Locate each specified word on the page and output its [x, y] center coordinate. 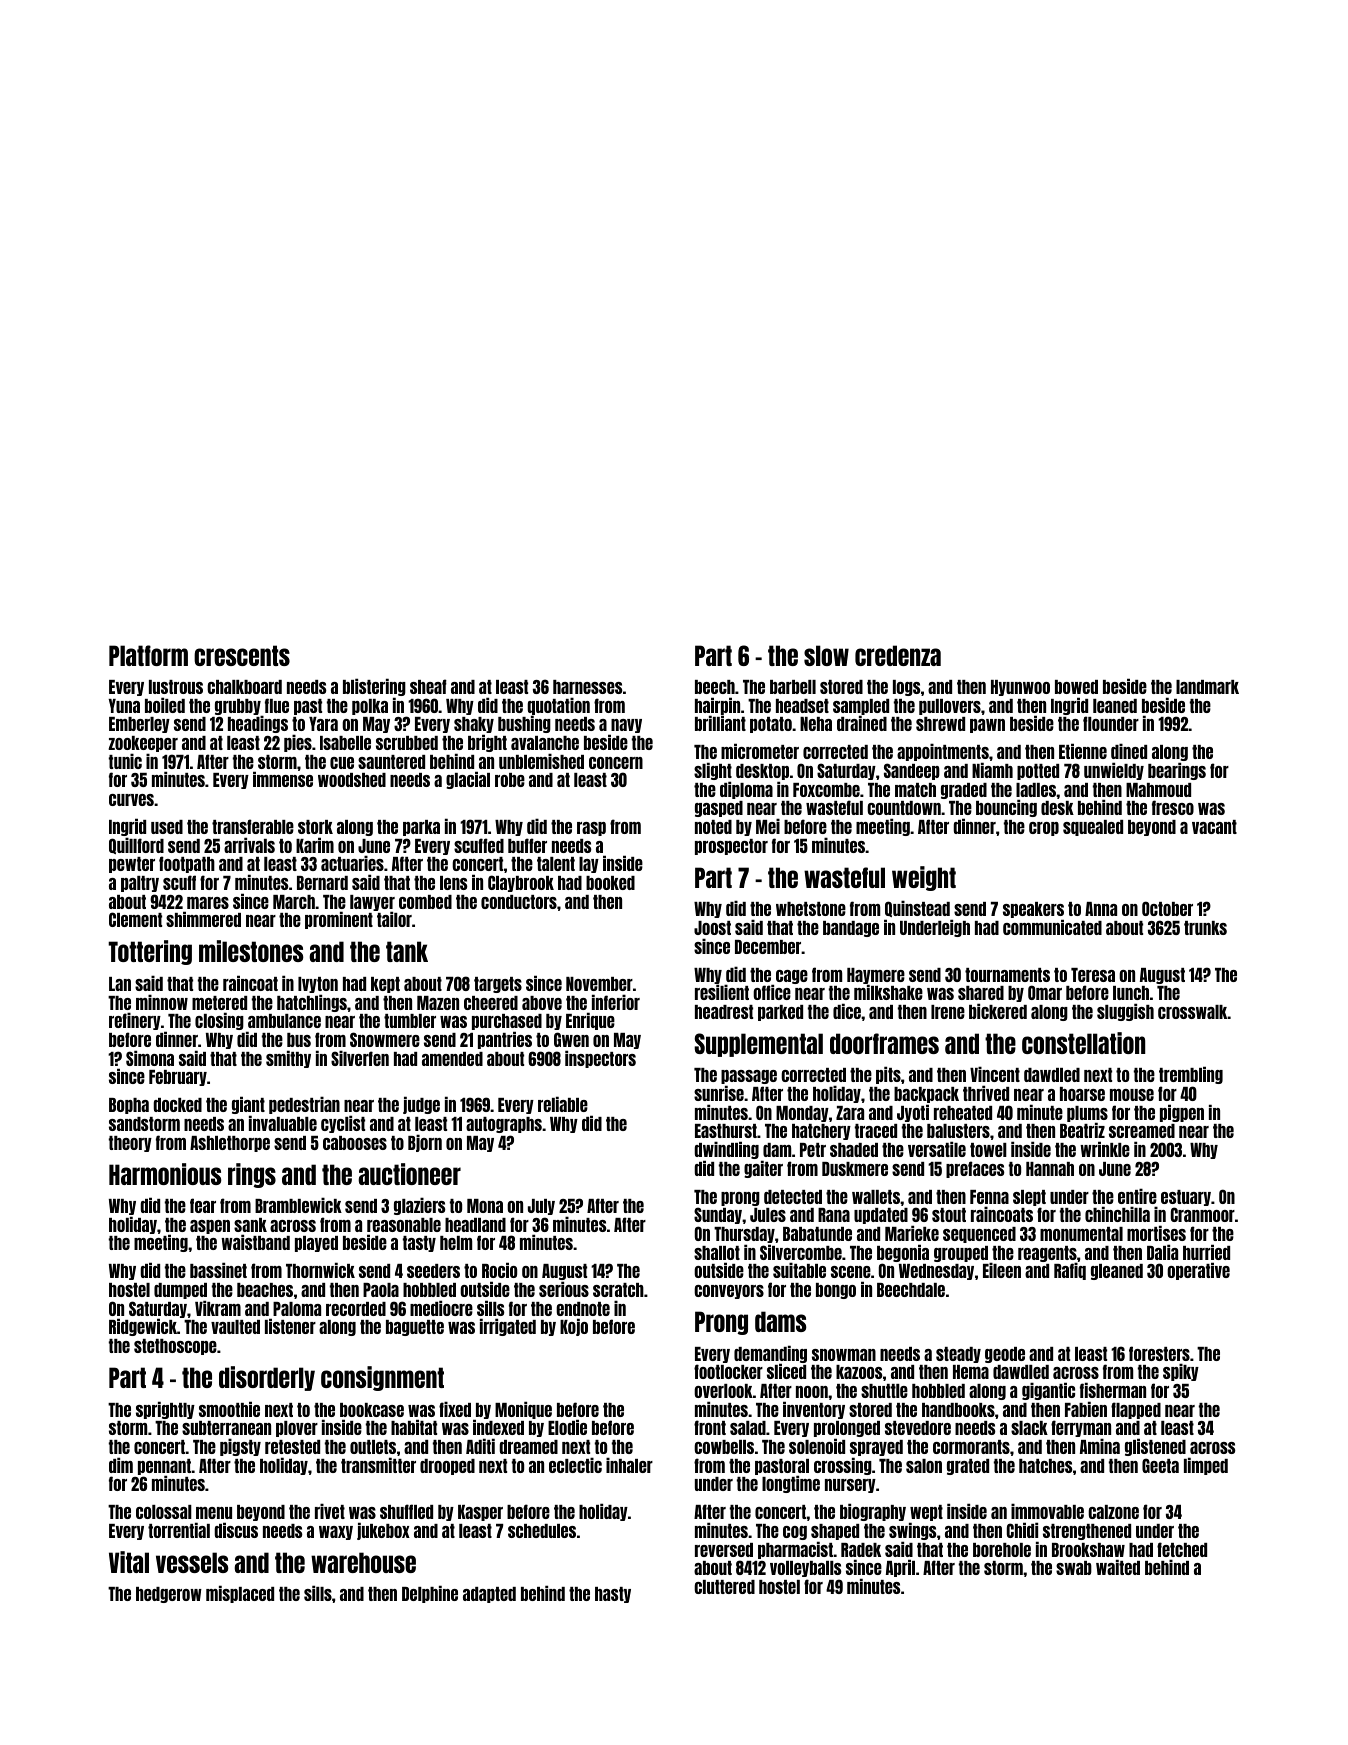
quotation [558, 706]
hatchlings [312, 1003]
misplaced [240, 1594]
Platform [148, 655]
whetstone [811, 909]
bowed [1076, 687]
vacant [1214, 827]
